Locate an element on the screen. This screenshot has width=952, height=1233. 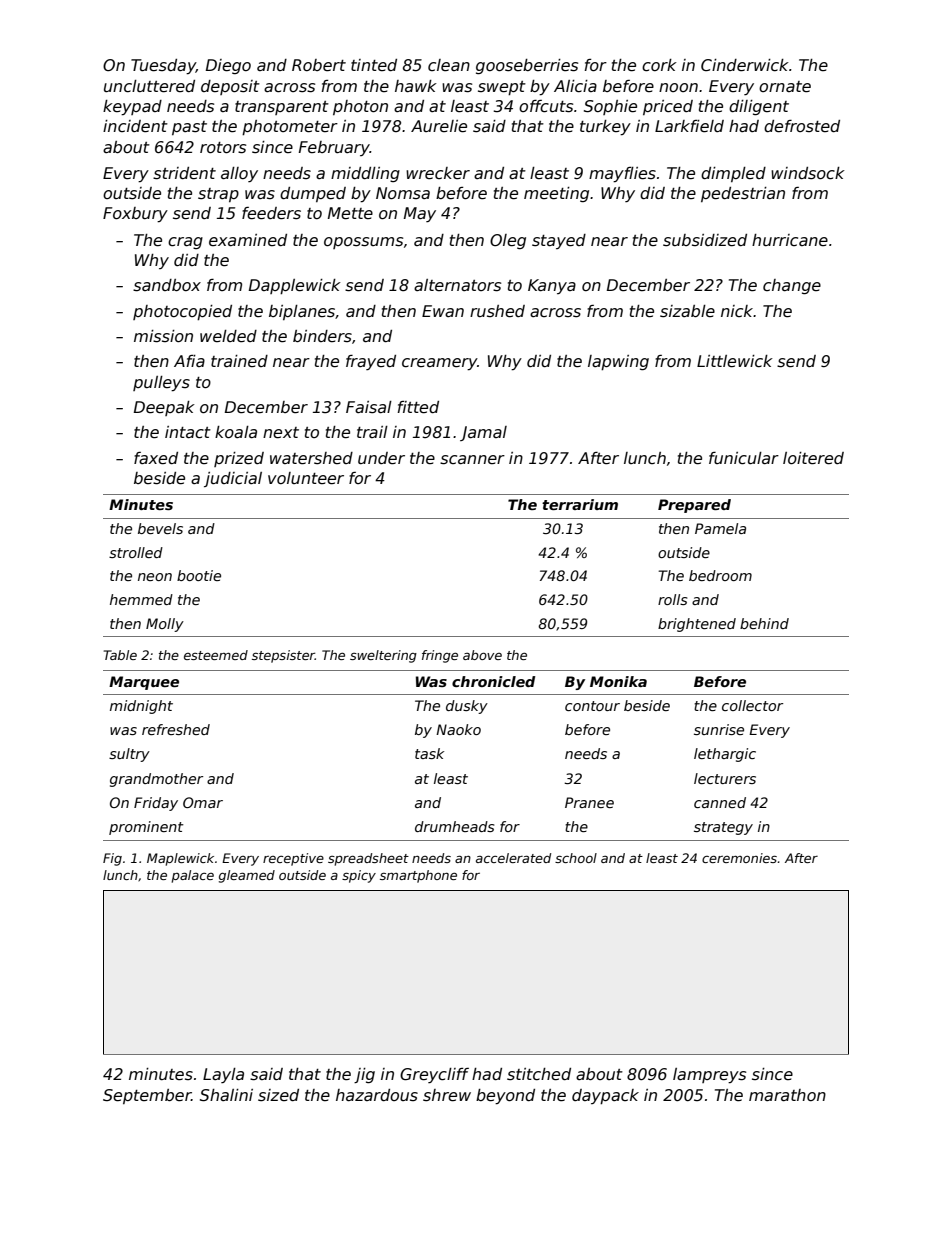
funicular is located at coordinates (744, 458).
